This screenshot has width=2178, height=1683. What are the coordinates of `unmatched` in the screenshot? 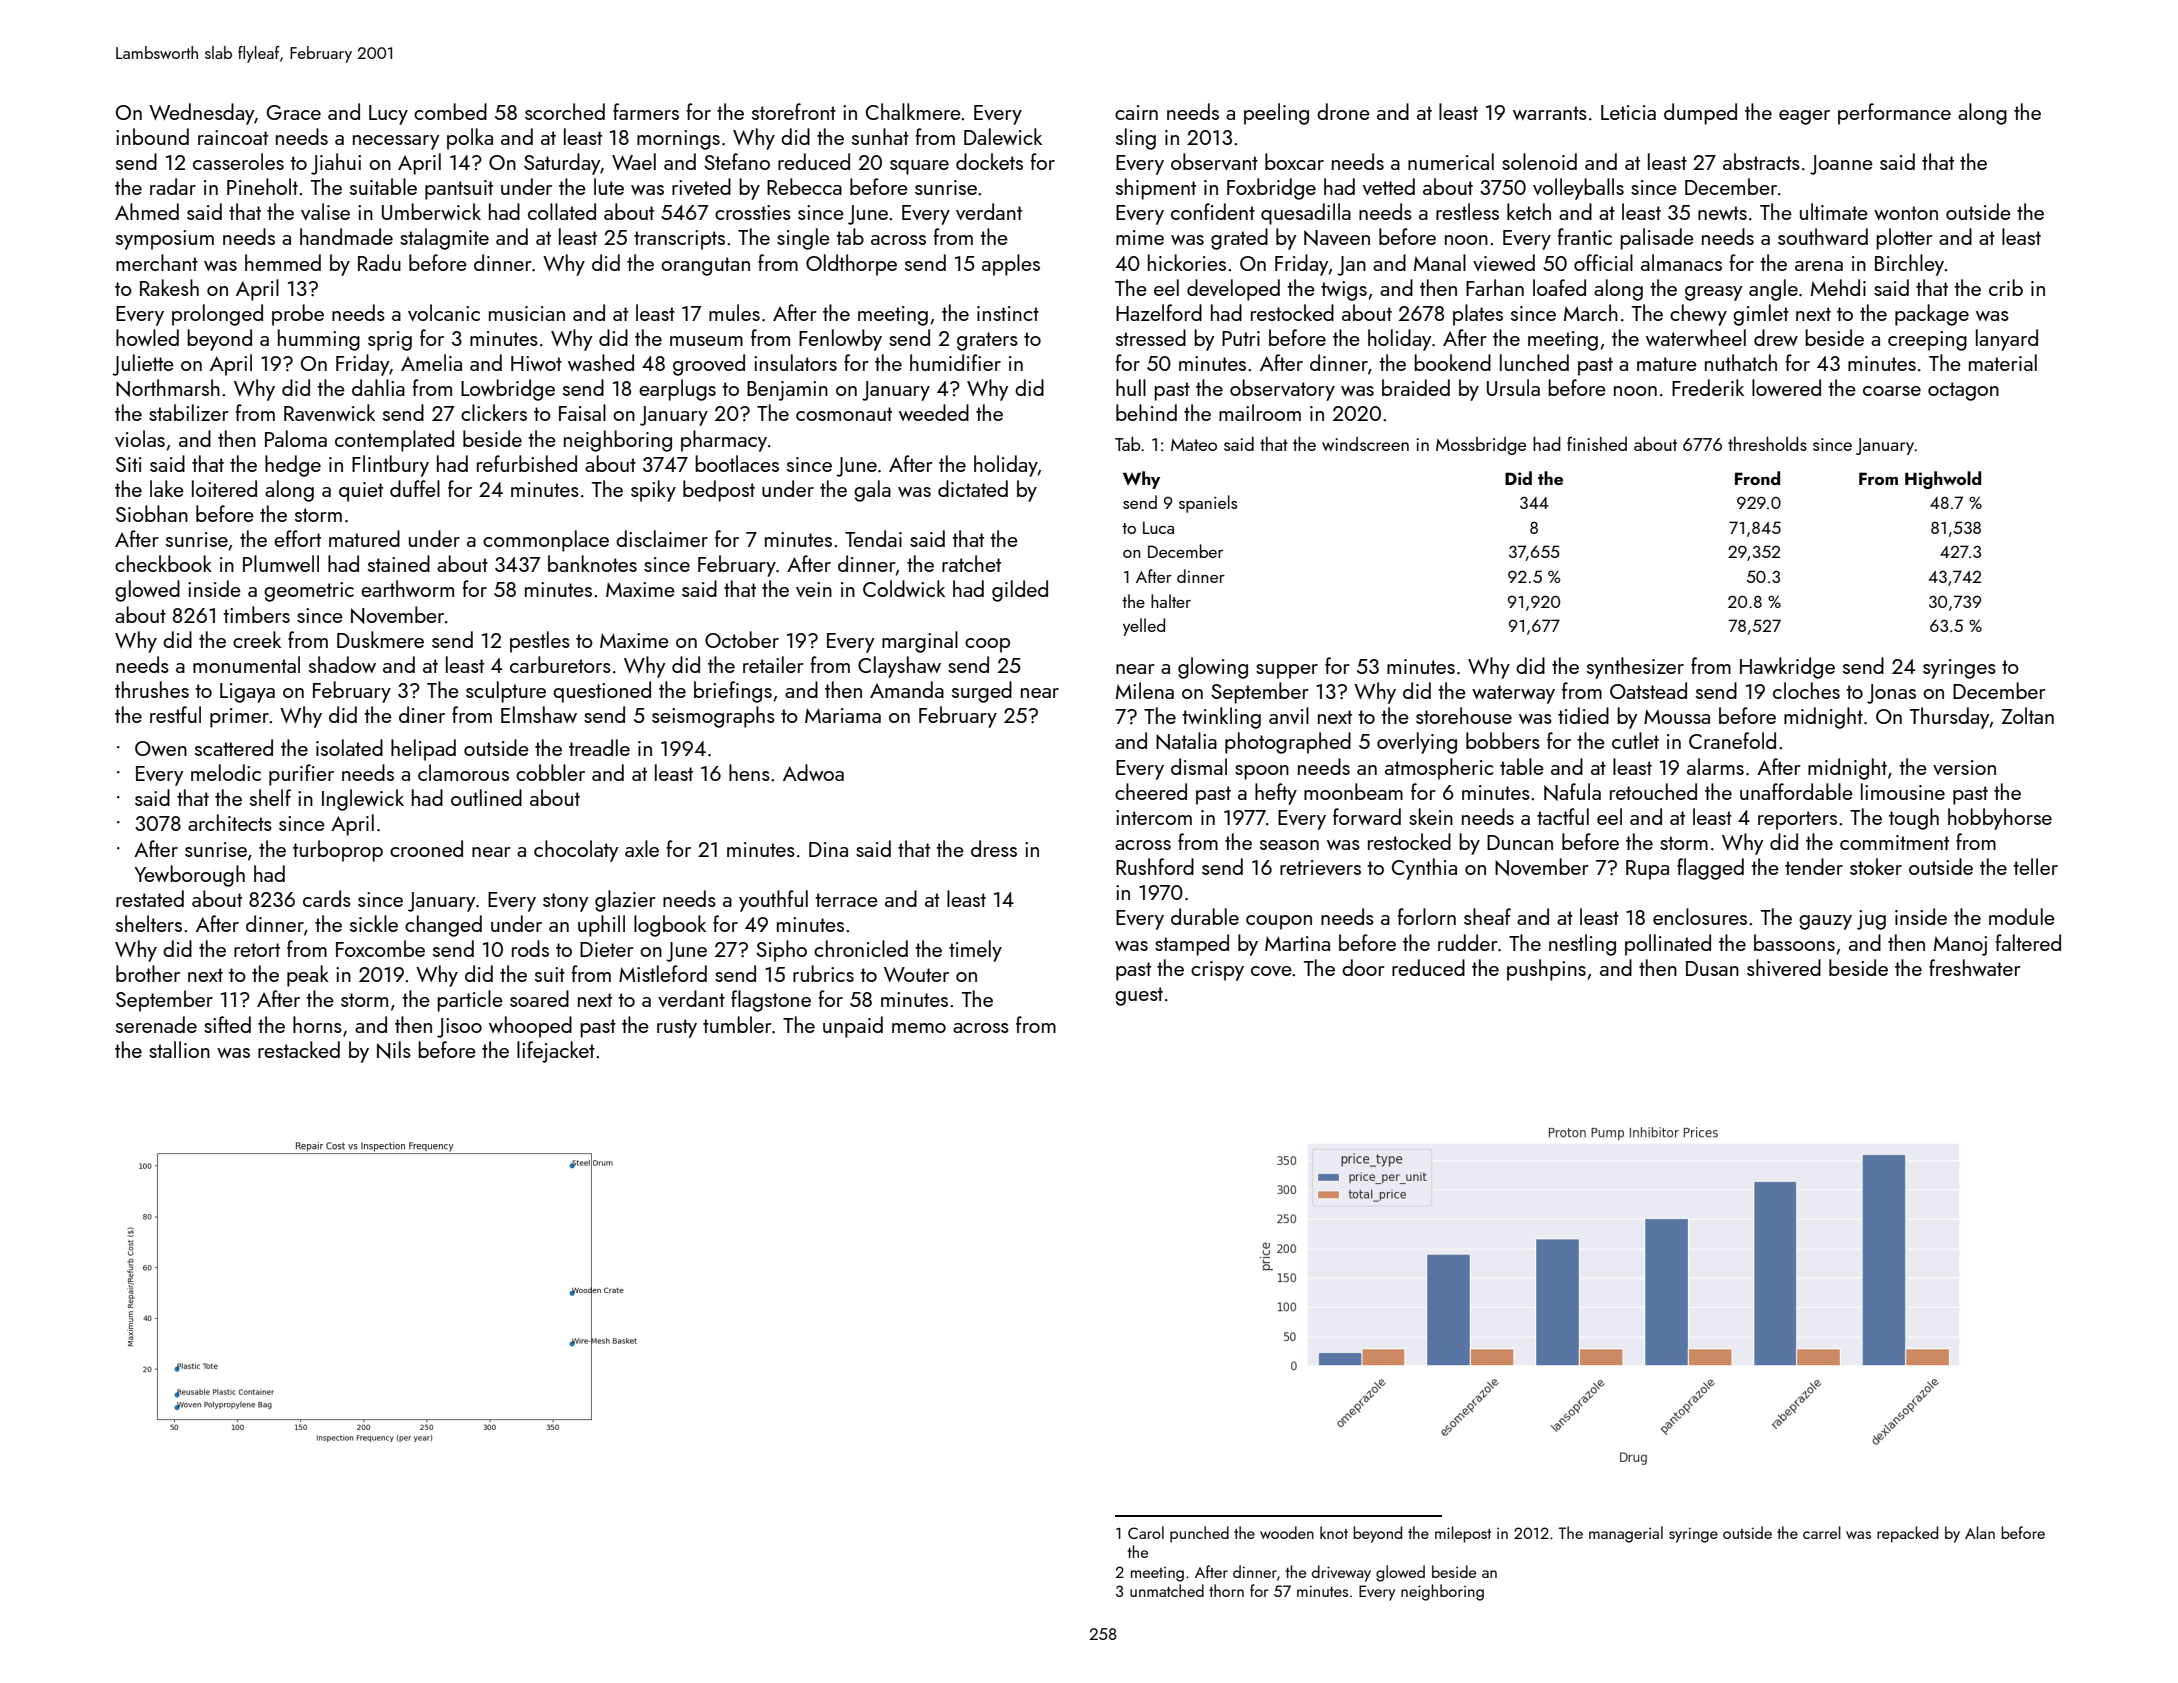 It's located at (1167, 1590).
